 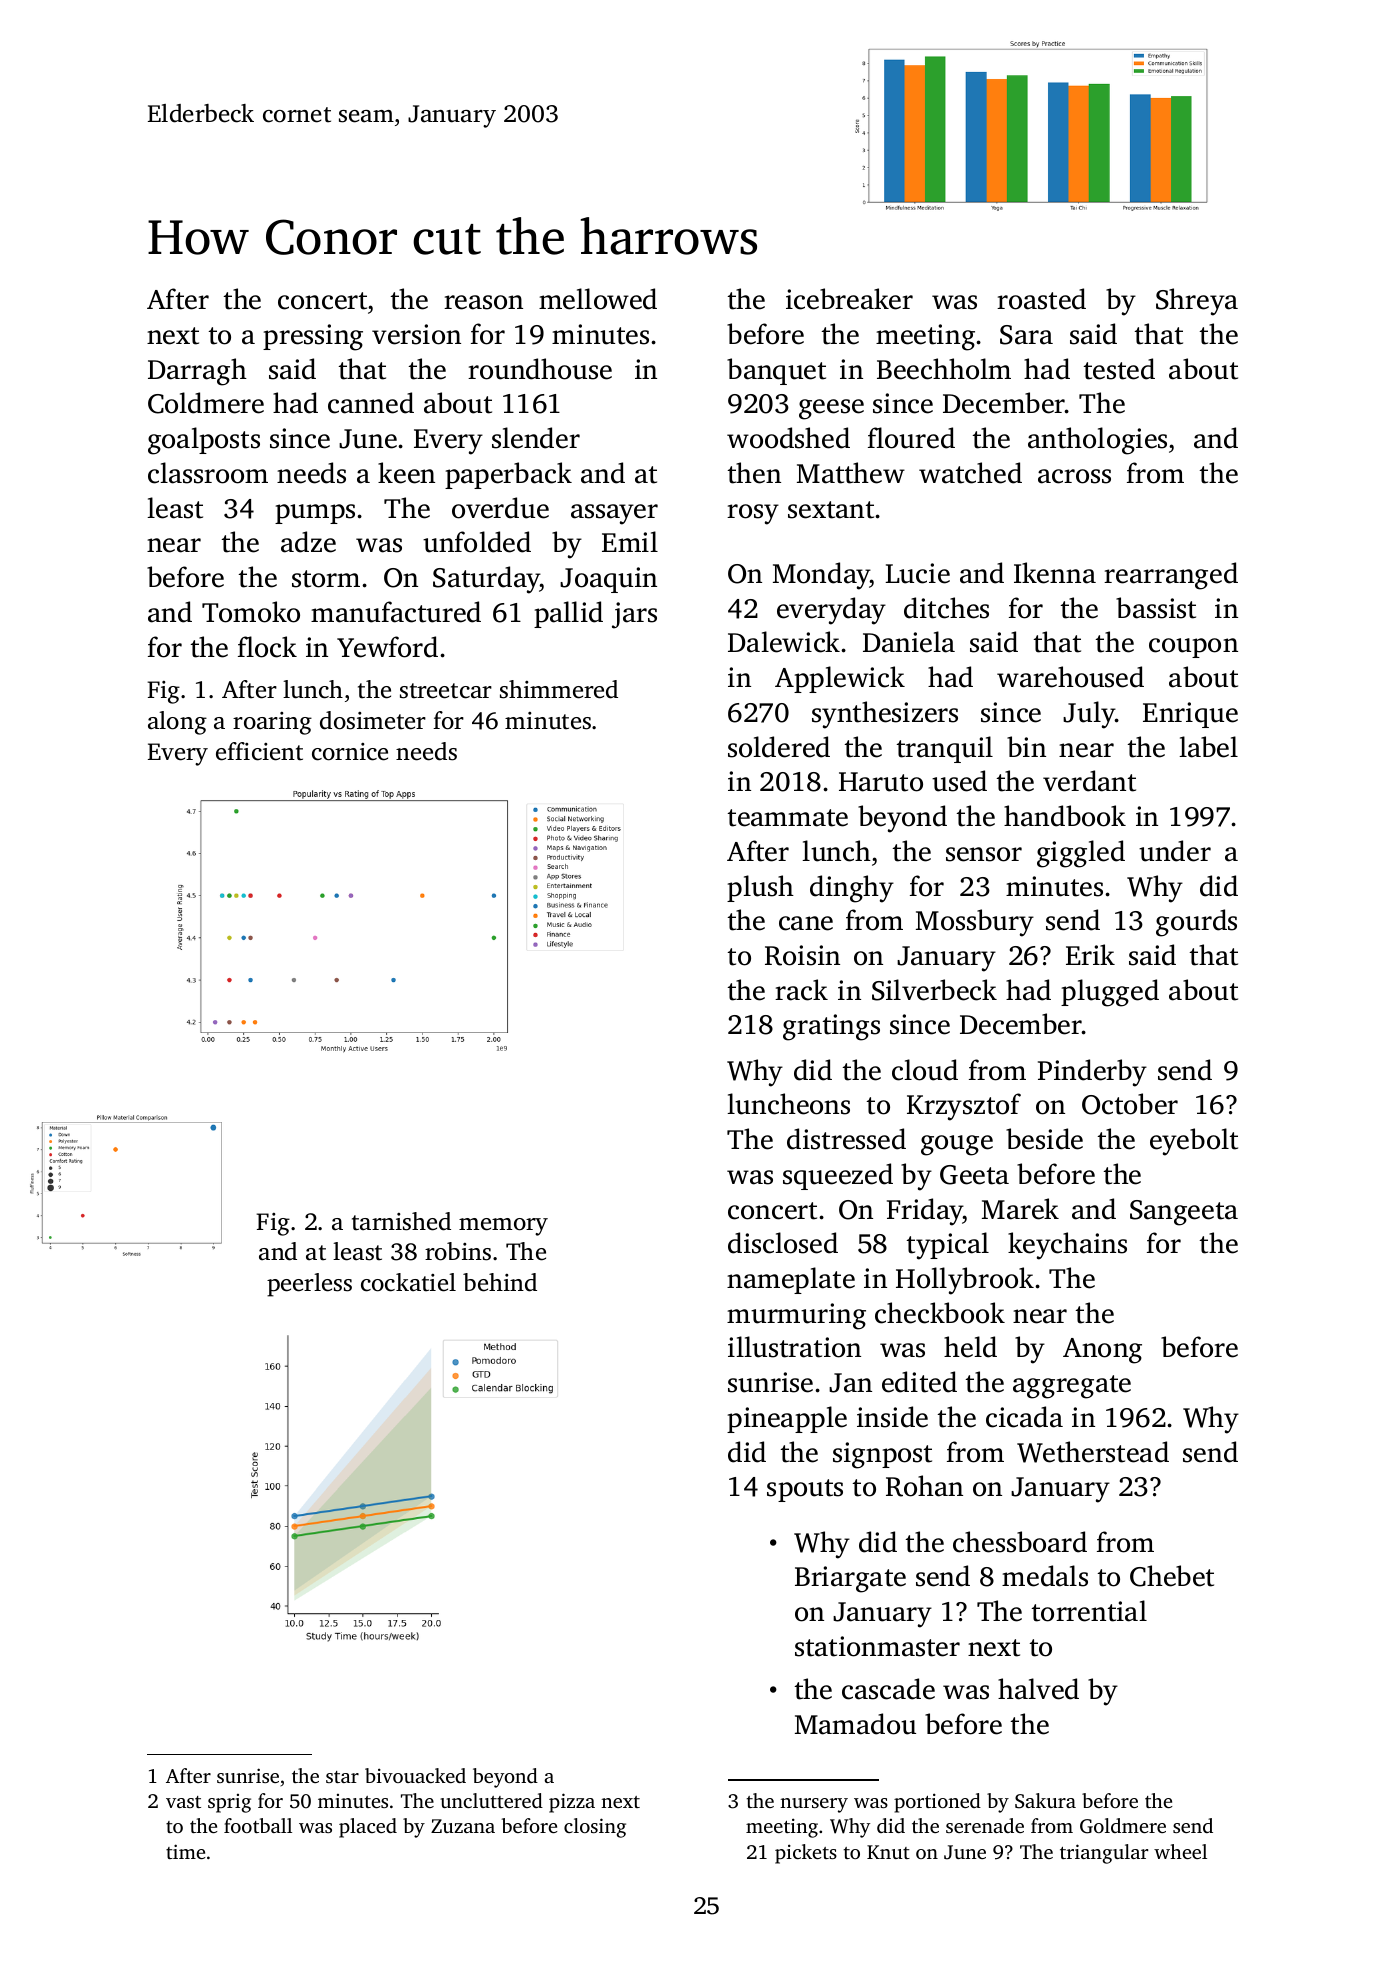 I want to click on pressing, so click(x=313, y=337).
